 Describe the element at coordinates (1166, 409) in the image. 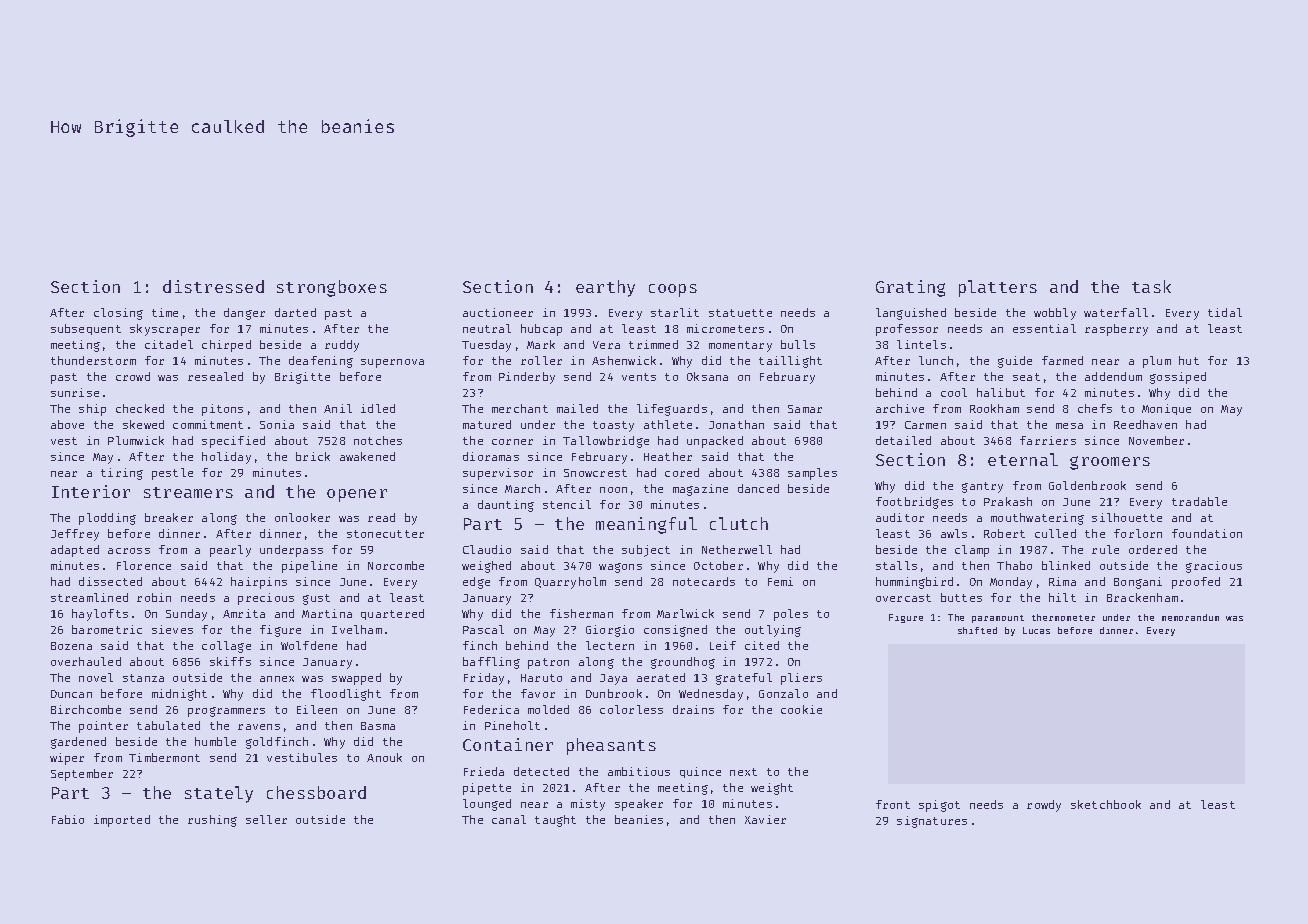

I see `Monique` at that location.
